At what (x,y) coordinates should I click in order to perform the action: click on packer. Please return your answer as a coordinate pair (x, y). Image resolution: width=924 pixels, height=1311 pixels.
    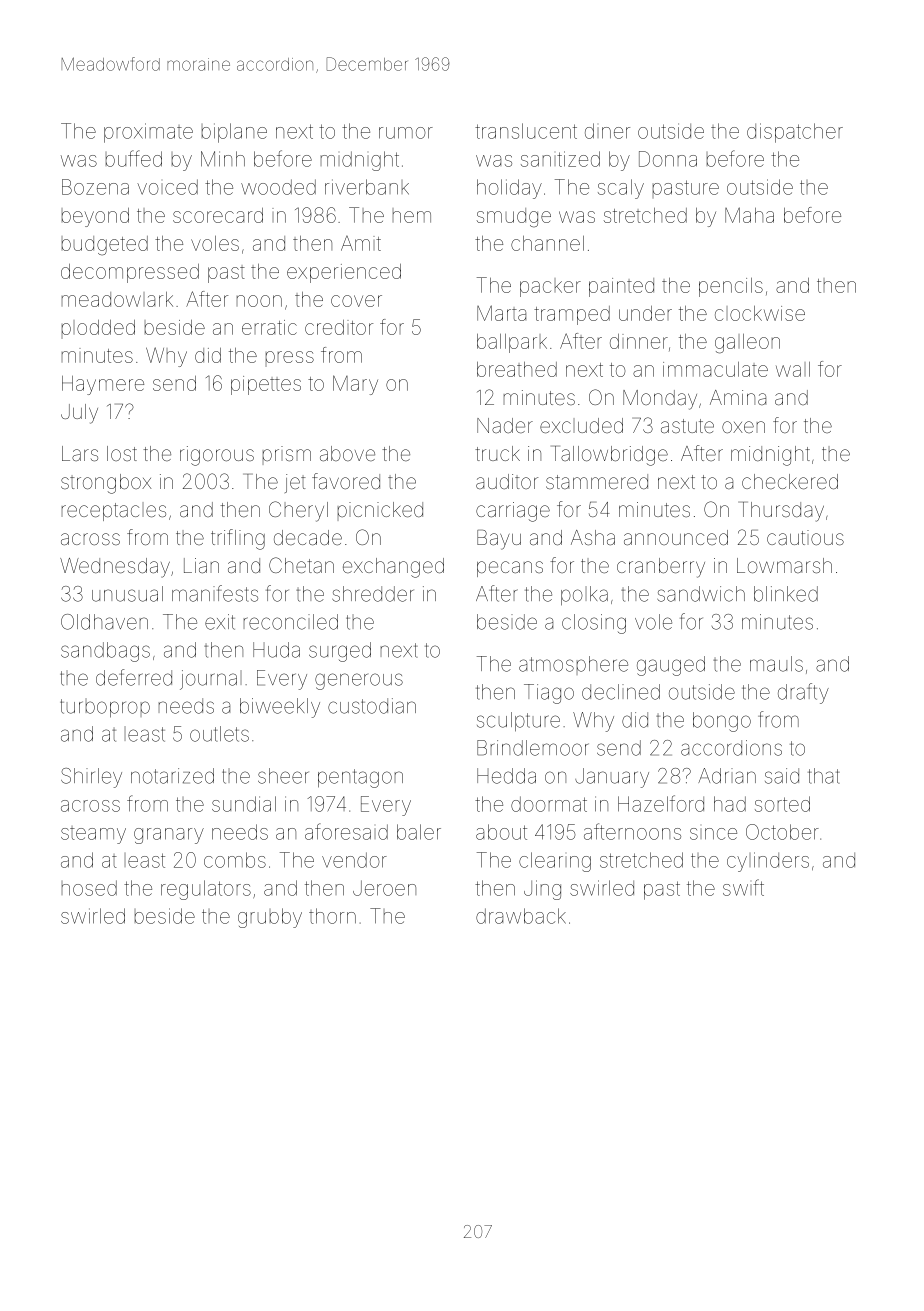
    Looking at the image, I should click on (550, 287).
